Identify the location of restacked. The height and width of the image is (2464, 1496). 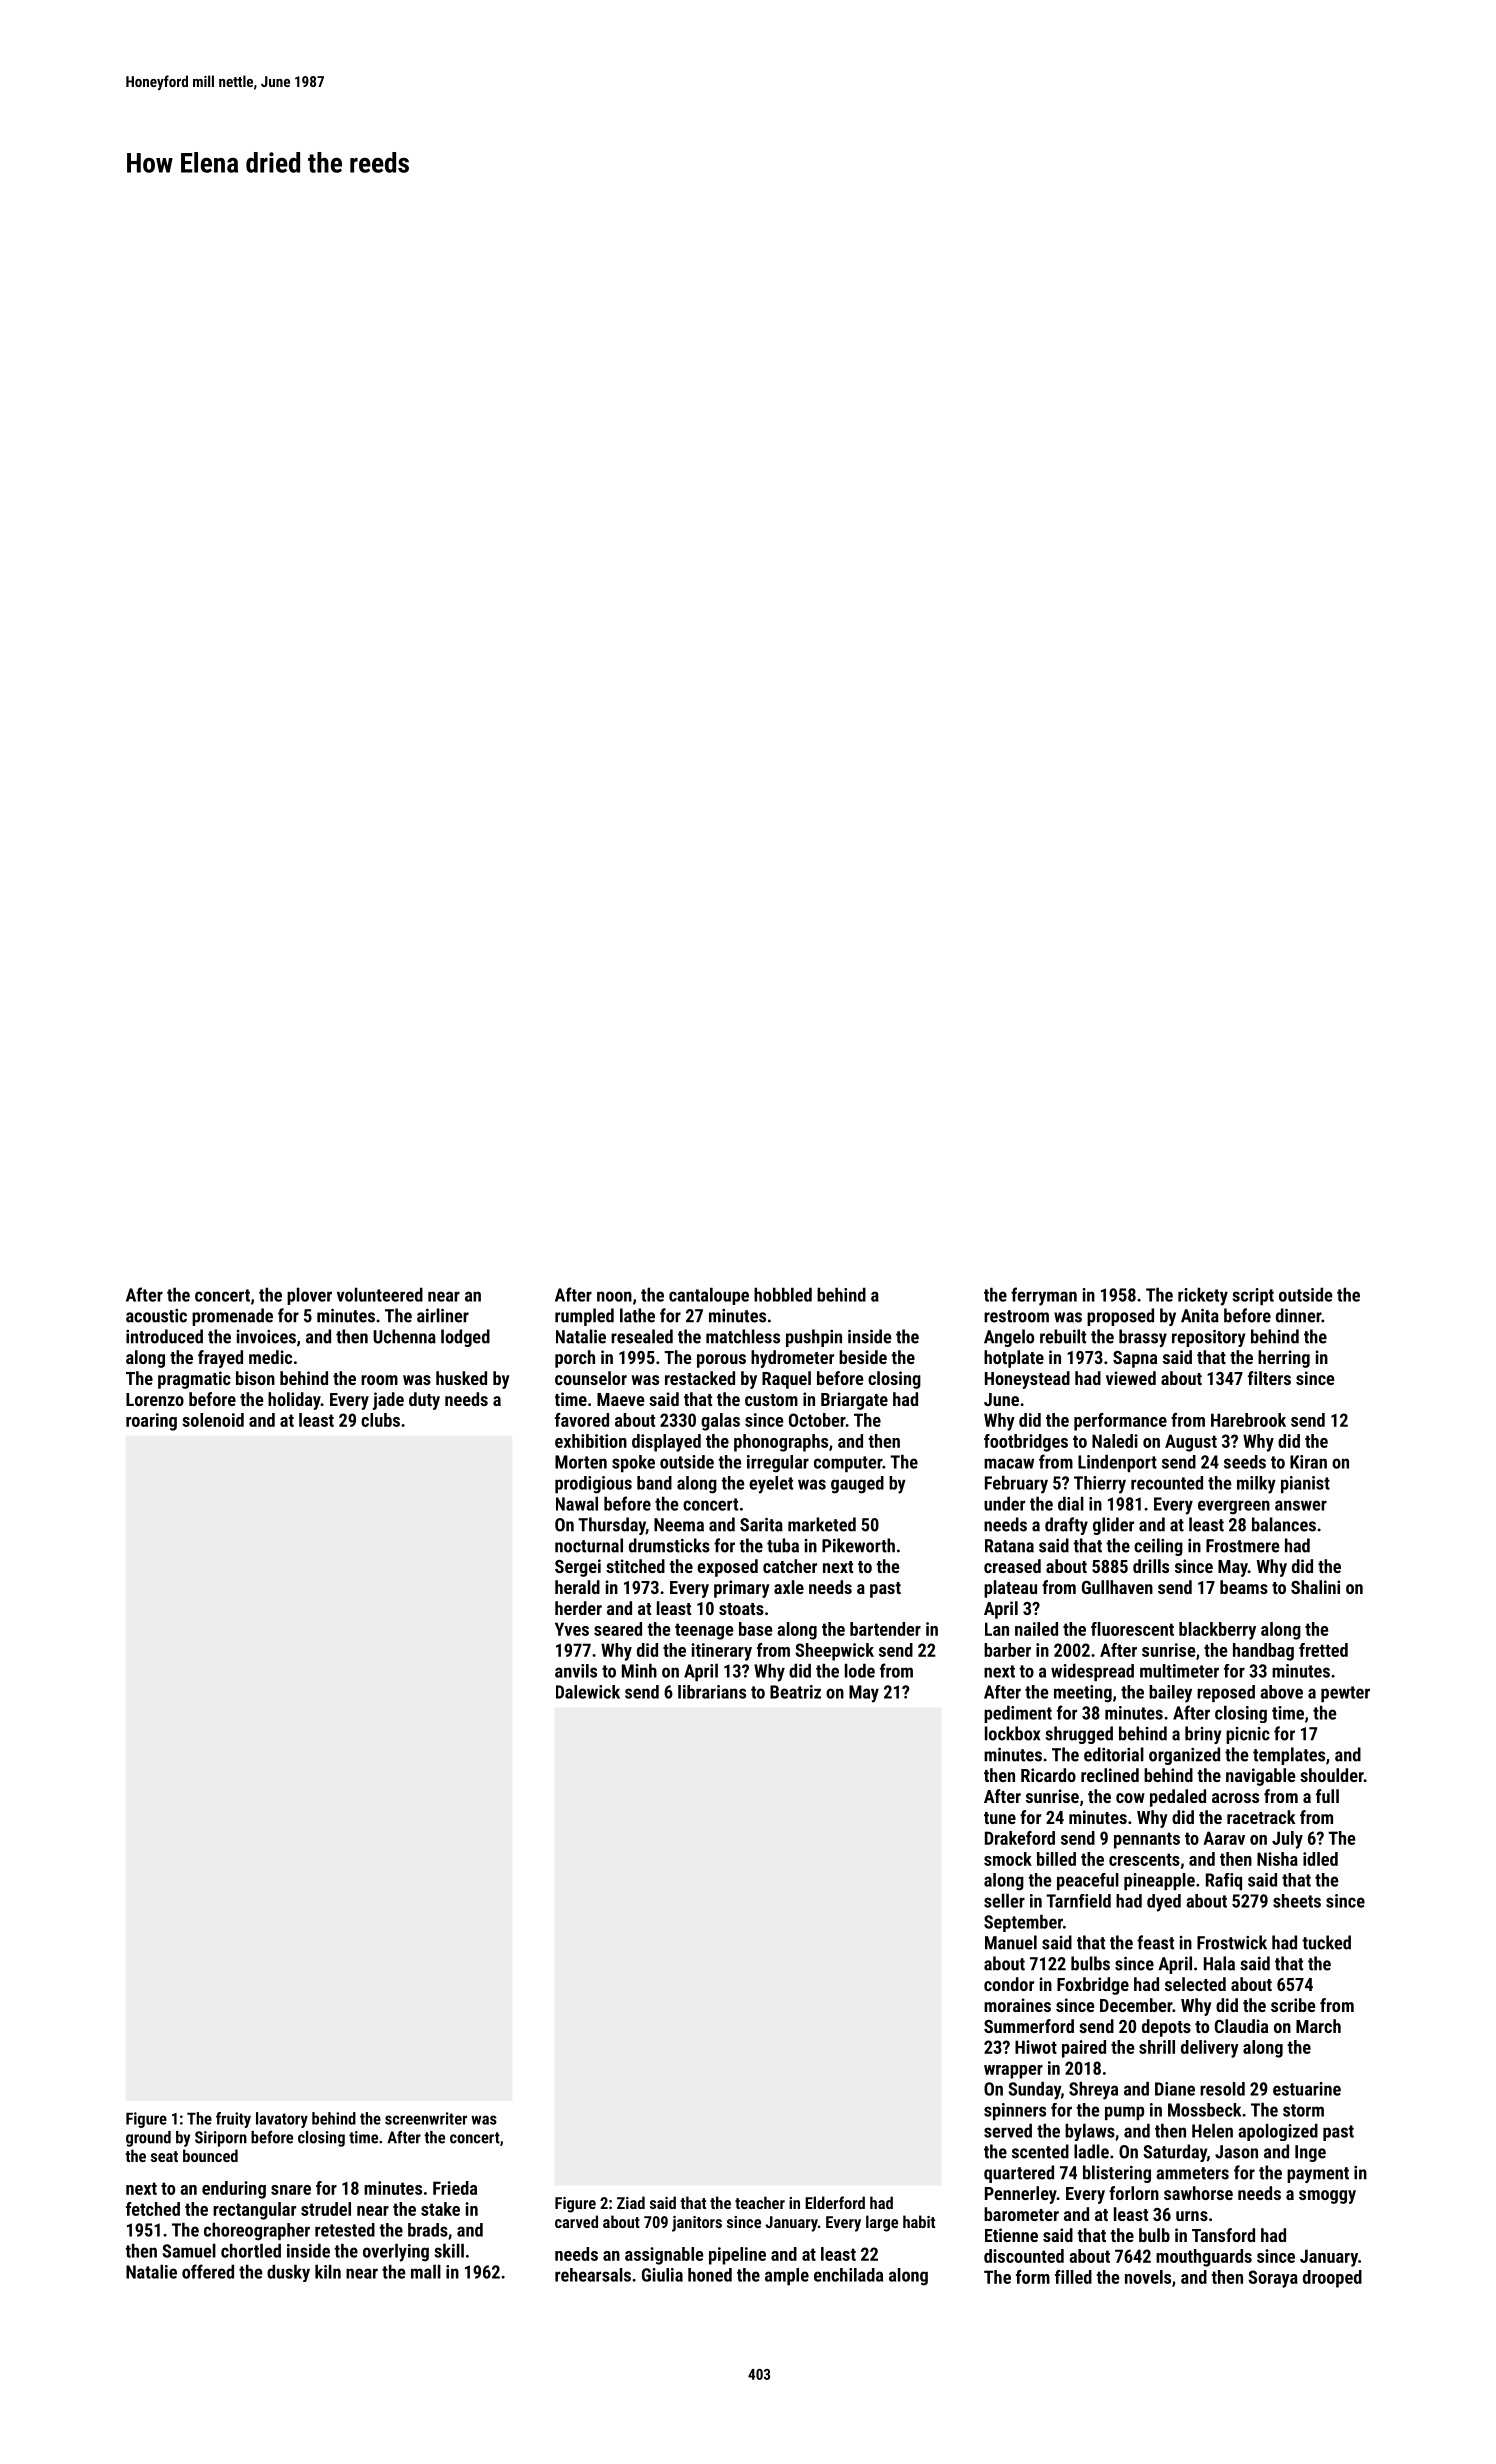
(700, 1378).
